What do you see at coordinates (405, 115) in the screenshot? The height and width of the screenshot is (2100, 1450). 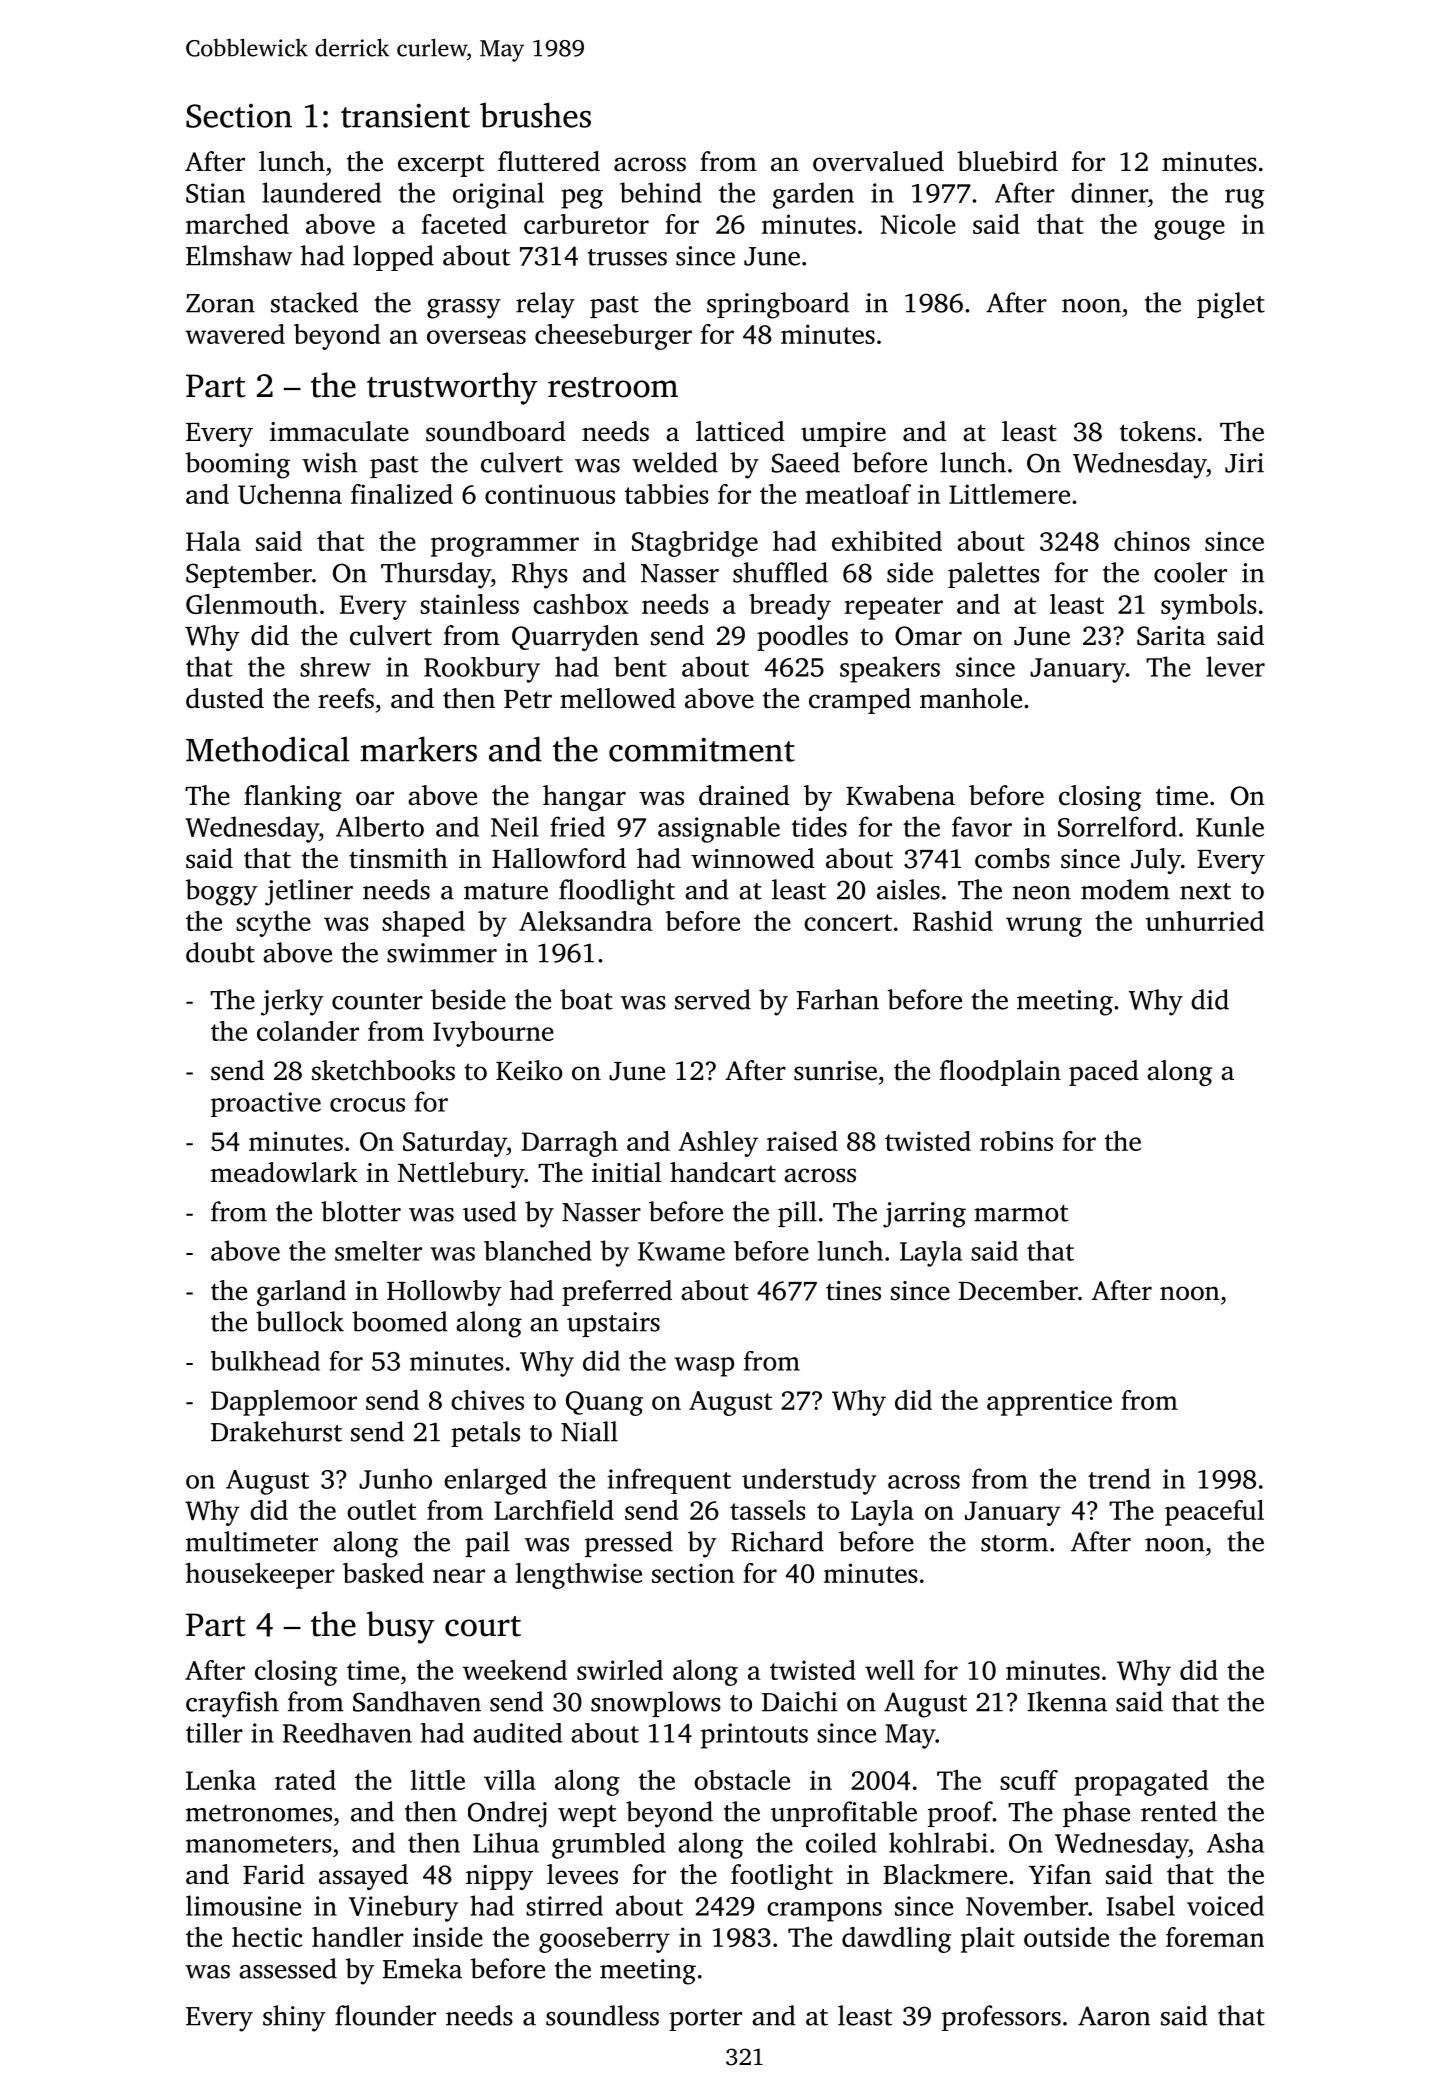 I see `transient` at bounding box center [405, 115].
